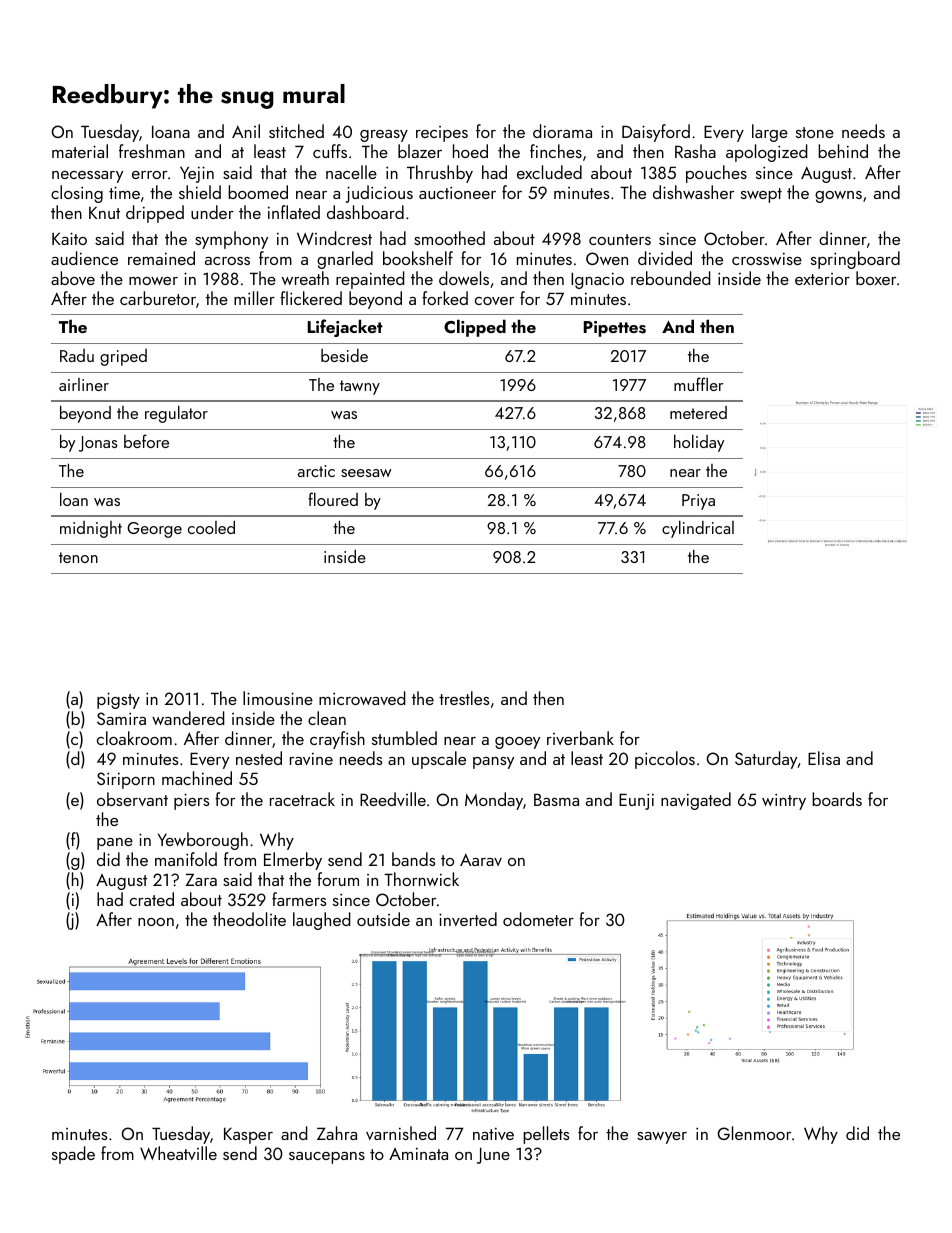  Describe the element at coordinates (200, 192) in the screenshot. I see `shield` at that location.
